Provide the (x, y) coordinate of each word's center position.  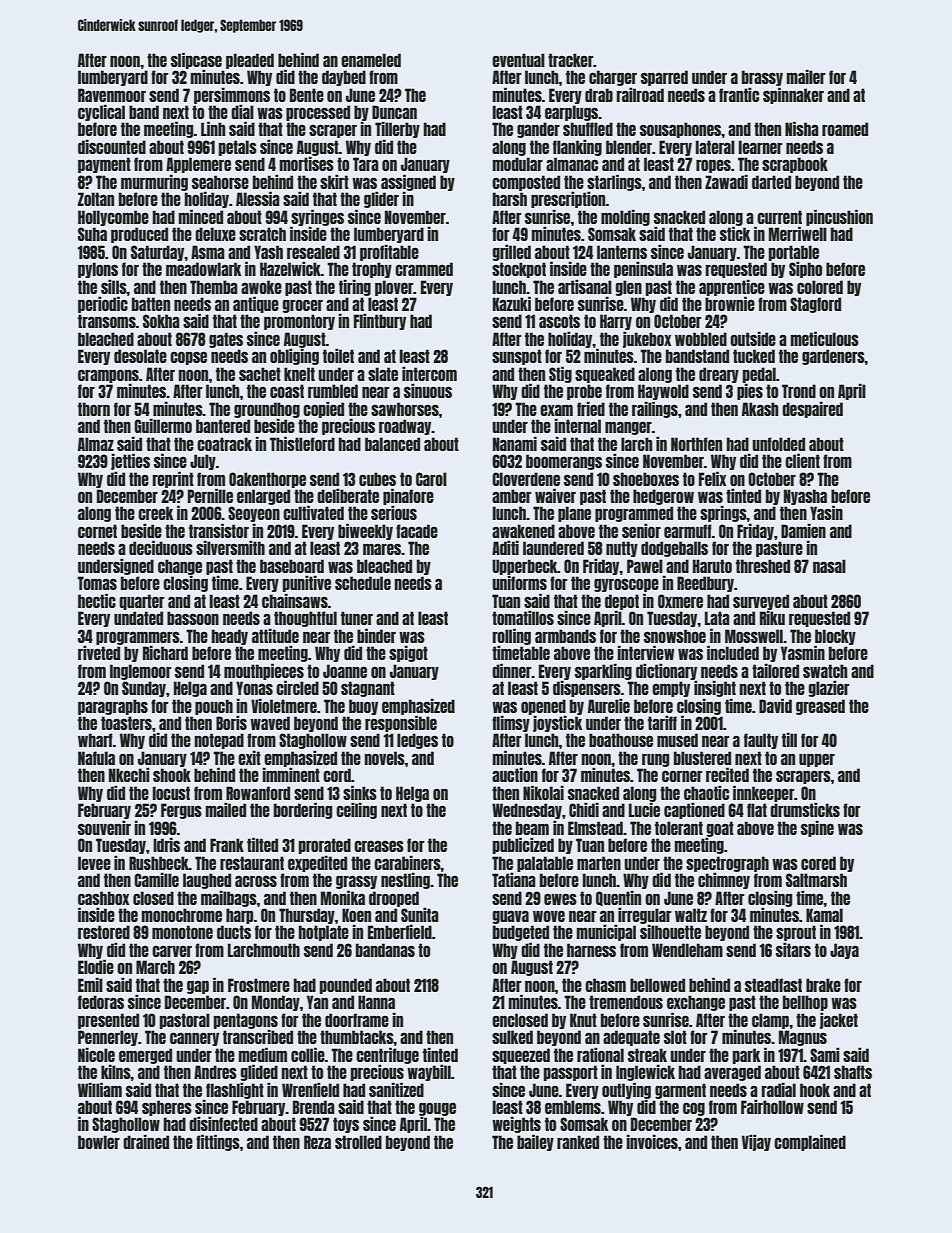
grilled (512, 252)
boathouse (621, 740)
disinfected (223, 1123)
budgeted (521, 933)
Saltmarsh (816, 880)
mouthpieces (264, 671)
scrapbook (795, 165)
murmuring (154, 182)
